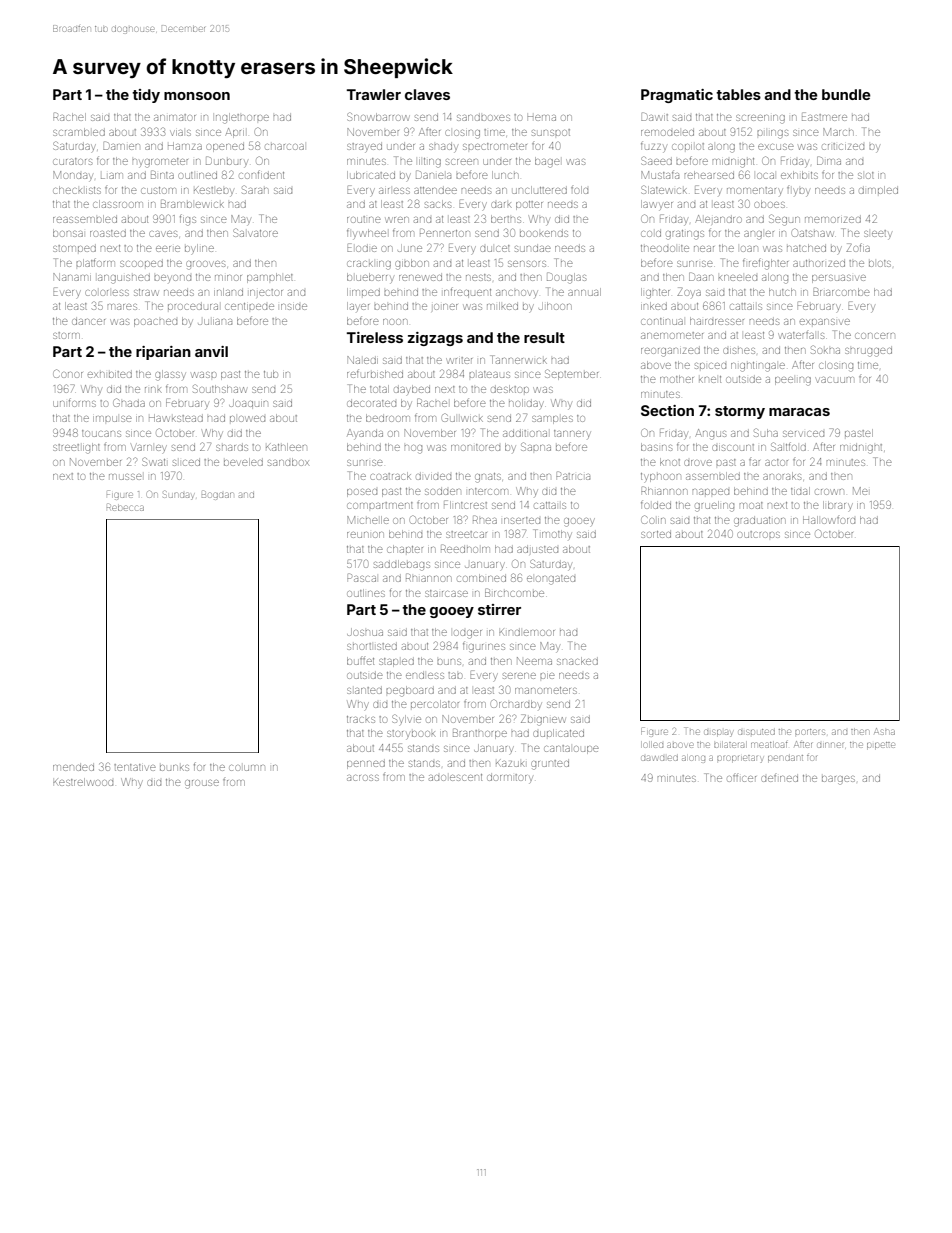 This screenshot has width=952, height=1233. I want to click on grouse, so click(202, 784).
